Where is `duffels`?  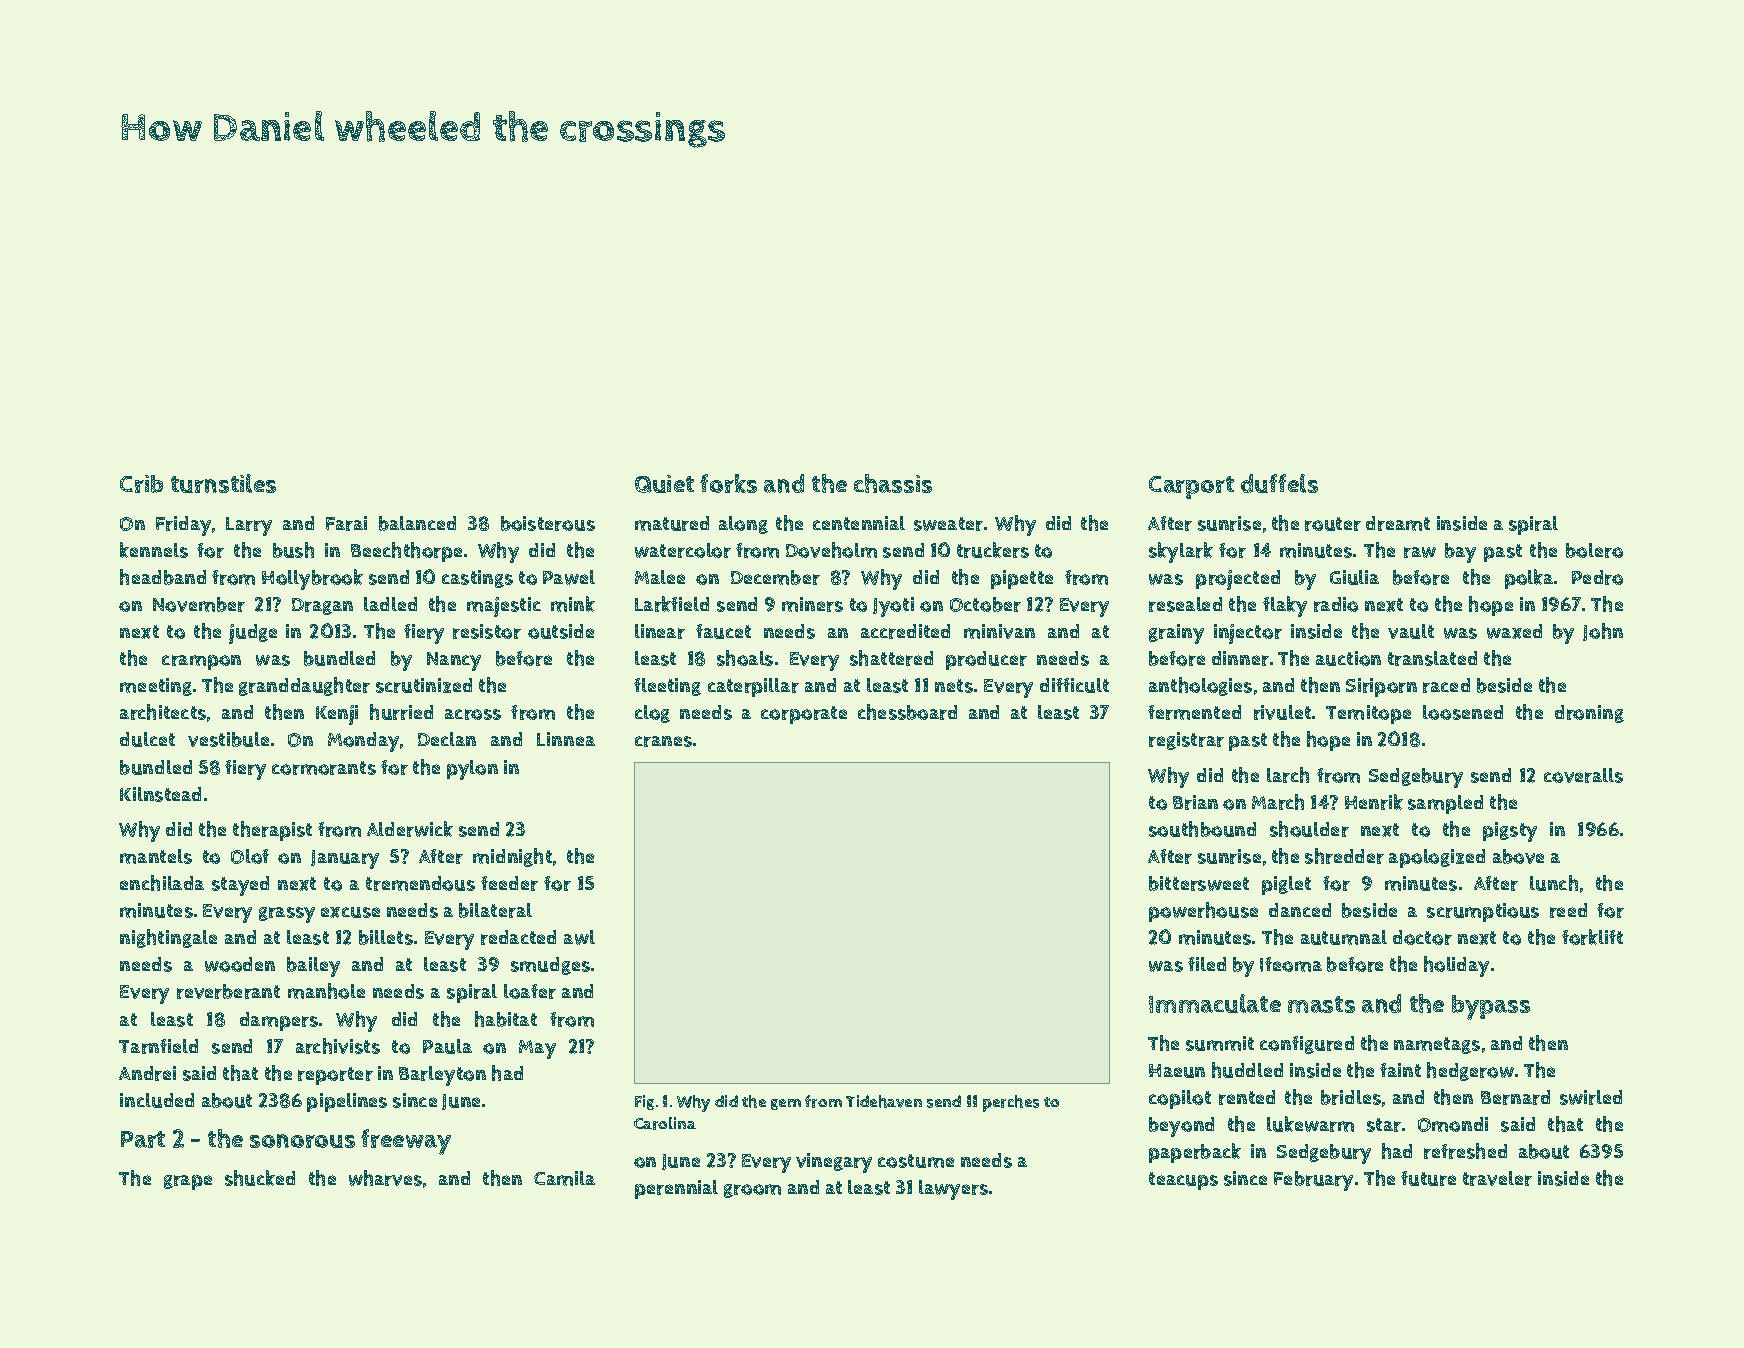 duffels is located at coordinates (1279, 483).
